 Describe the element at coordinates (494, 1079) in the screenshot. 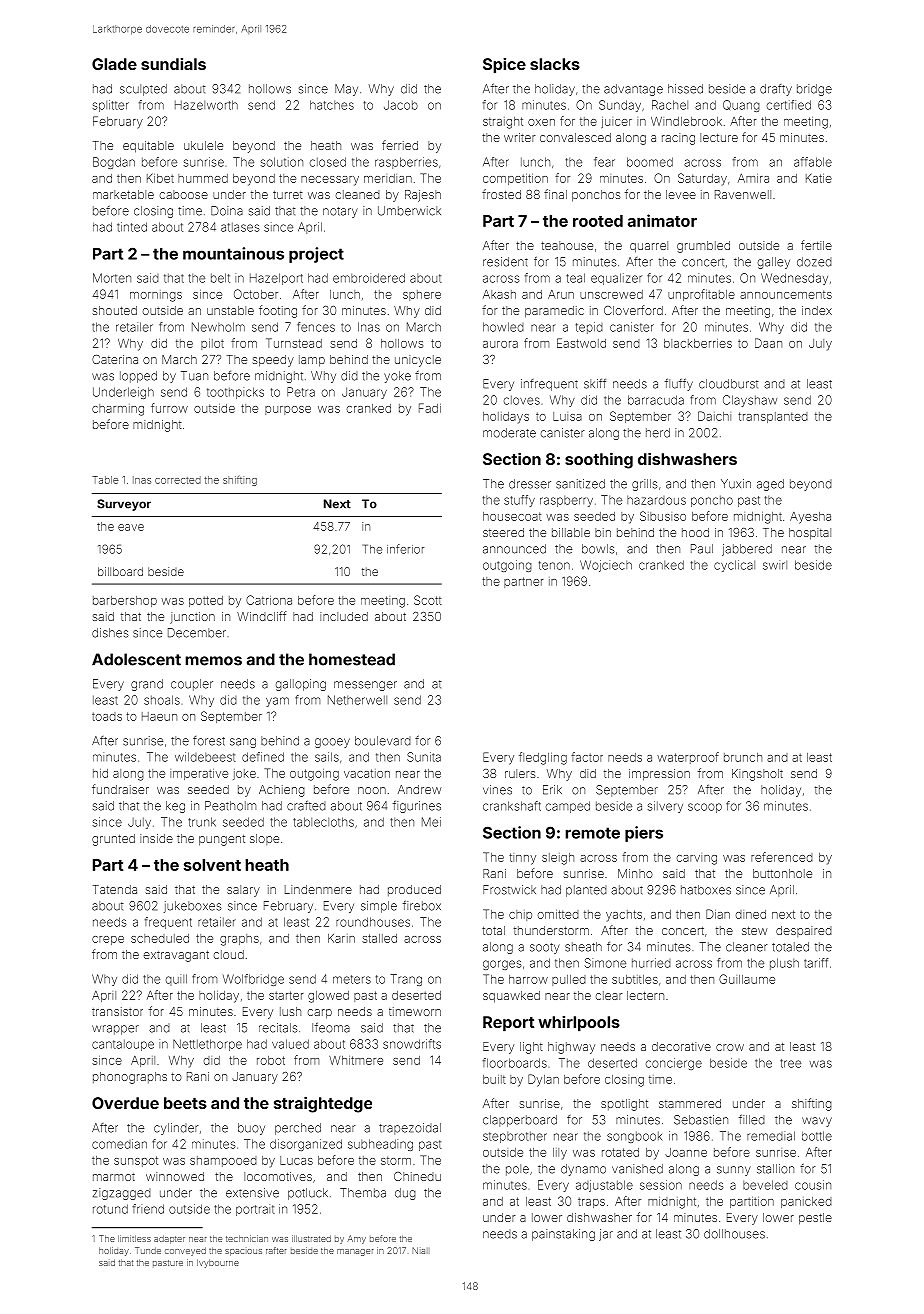

I see `built` at that location.
